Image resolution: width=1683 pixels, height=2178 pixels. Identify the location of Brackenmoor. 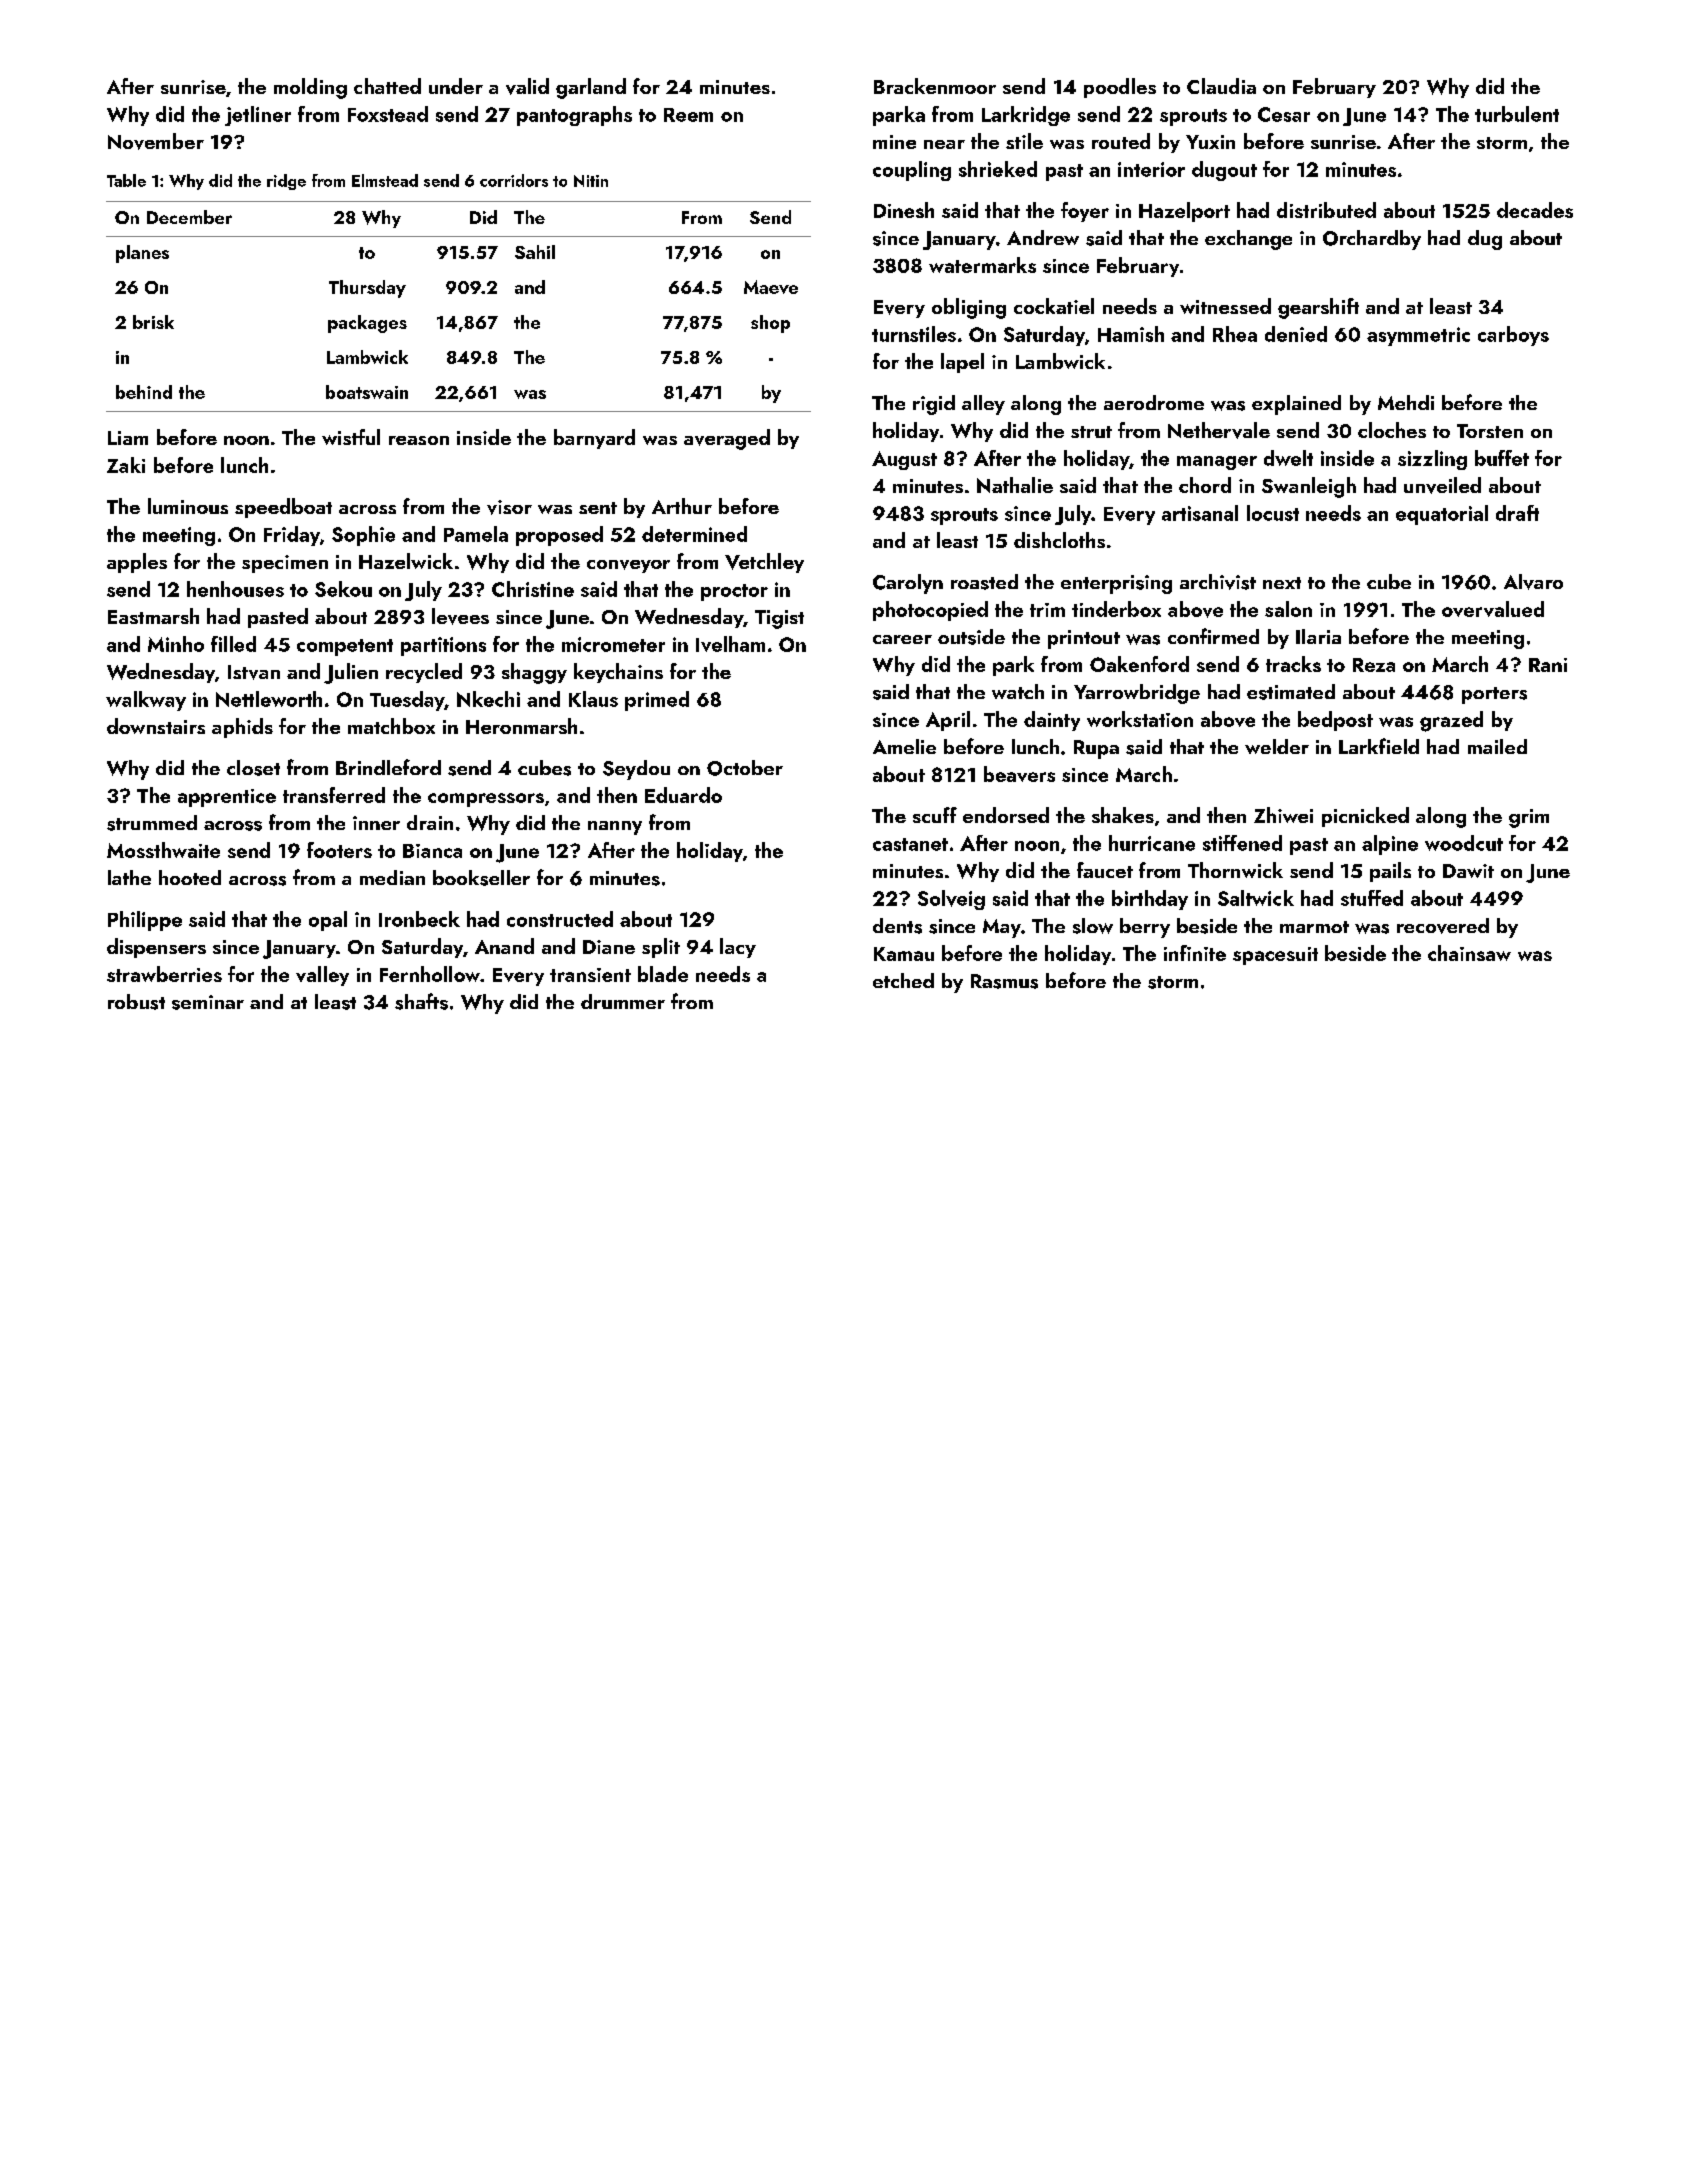
(935, 86).
